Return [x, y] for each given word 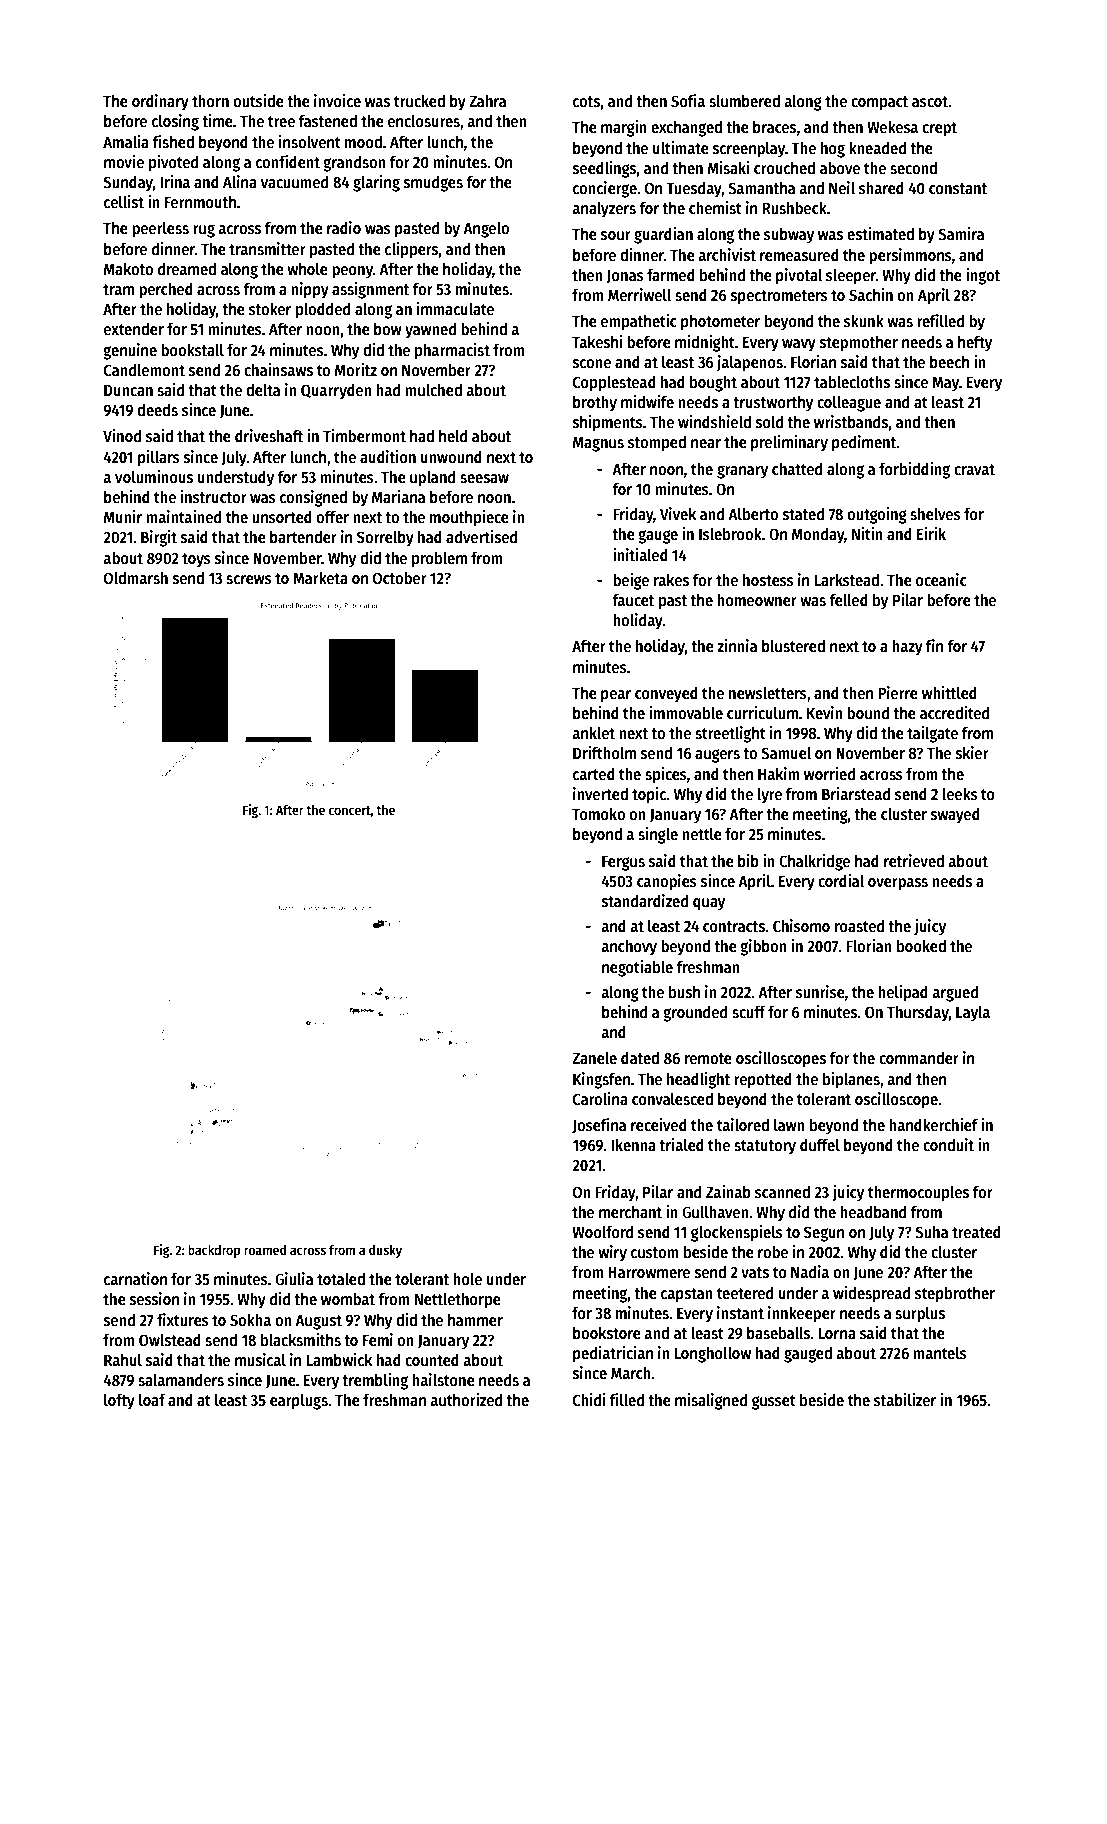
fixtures [183, 1319]
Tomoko [598, 813]
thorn [210, 101]
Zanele [594, 1058]
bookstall [192, 350]
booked [921, 945]
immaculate [455, 308]
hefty [975, 343]
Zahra [487, 100]
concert [350, 810]
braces [774, 126]
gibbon [763, 947]
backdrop [214, 1251]
